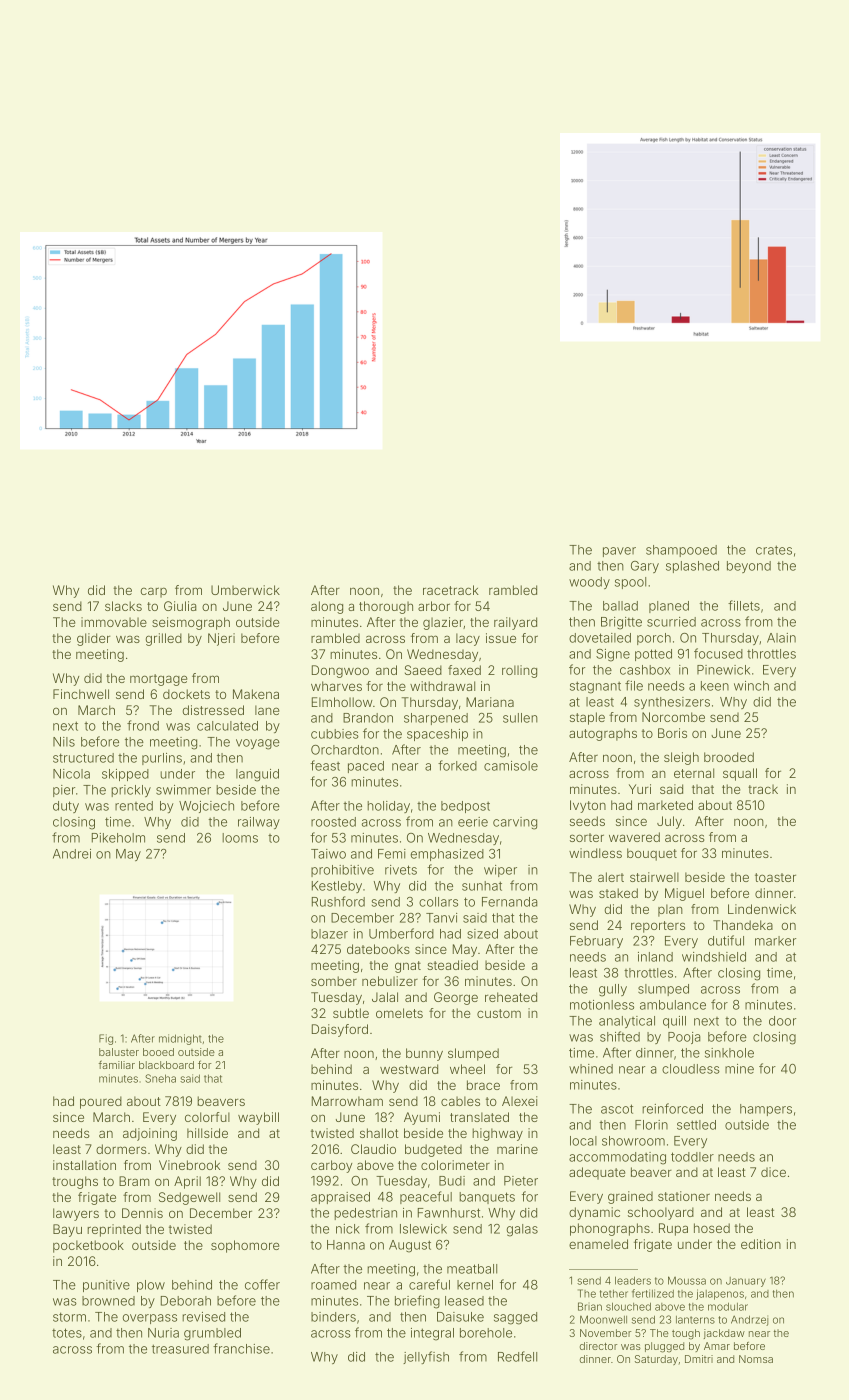 This screenshot has width=849, height=1400. Describe the element at coordinates (699, 1359) in the screenshot. I see `Dmitri` at that location.
